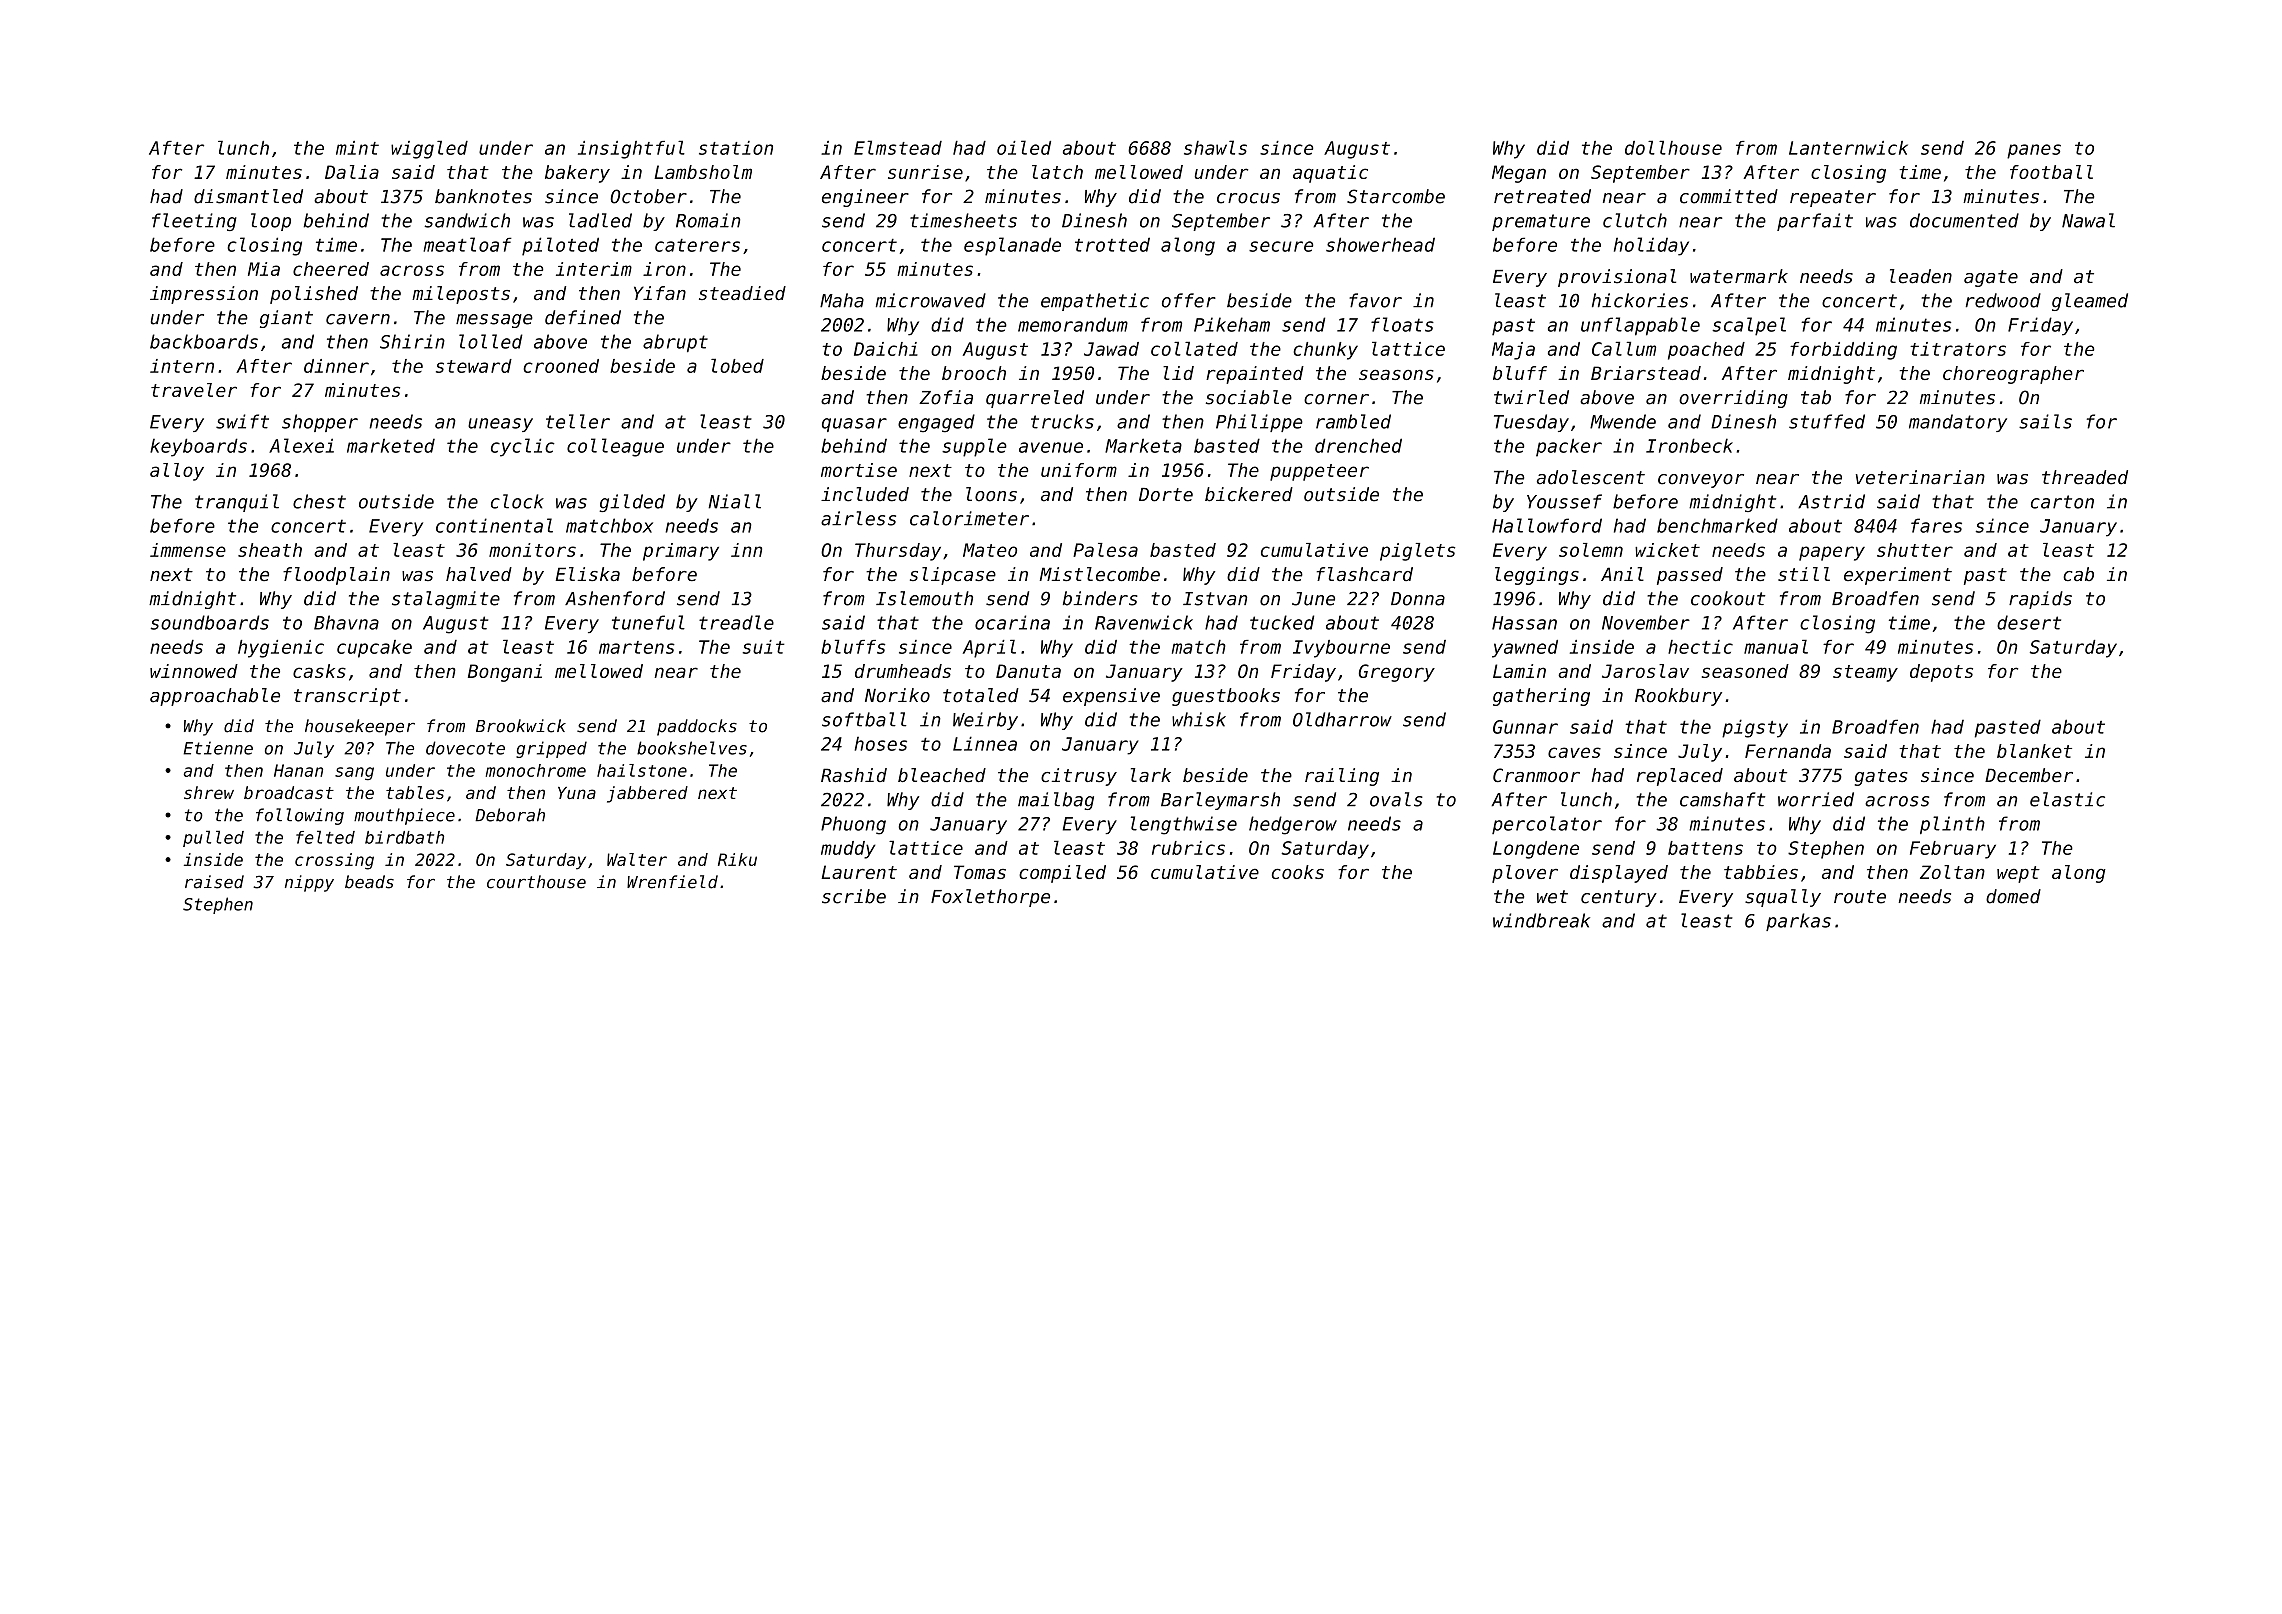 The height and width of the image is (1614, 2282). What do you see at coordinates (309, 883) in the image?
I see `nippy` at bounding box center [309, 883].
